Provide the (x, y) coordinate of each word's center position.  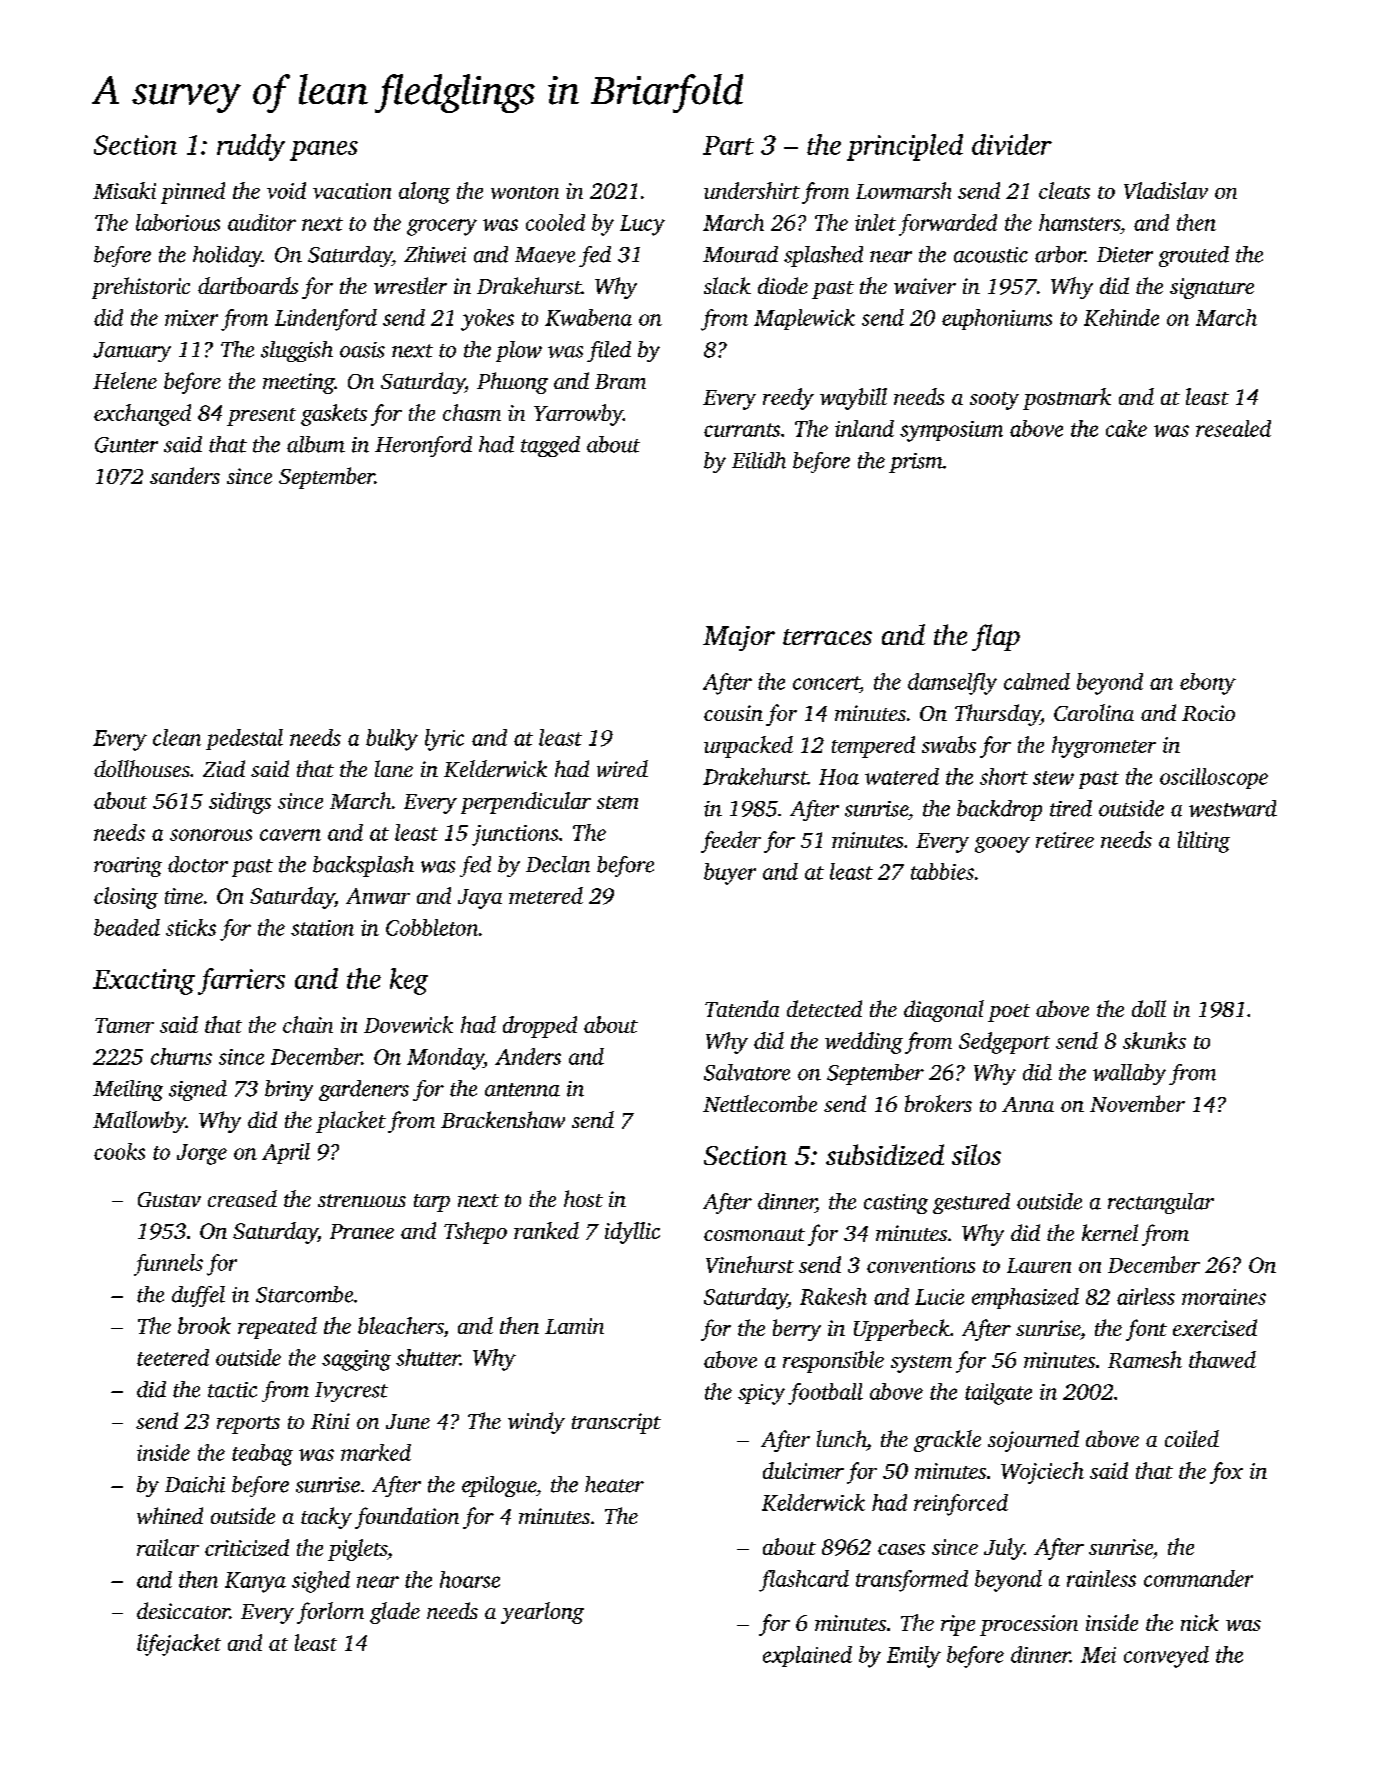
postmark (1067, 399)
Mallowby (139, 1122)
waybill (853, 399)
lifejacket (179, 1645)
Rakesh (833, 1296)
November (1137, 1103)
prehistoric (141, 288)
